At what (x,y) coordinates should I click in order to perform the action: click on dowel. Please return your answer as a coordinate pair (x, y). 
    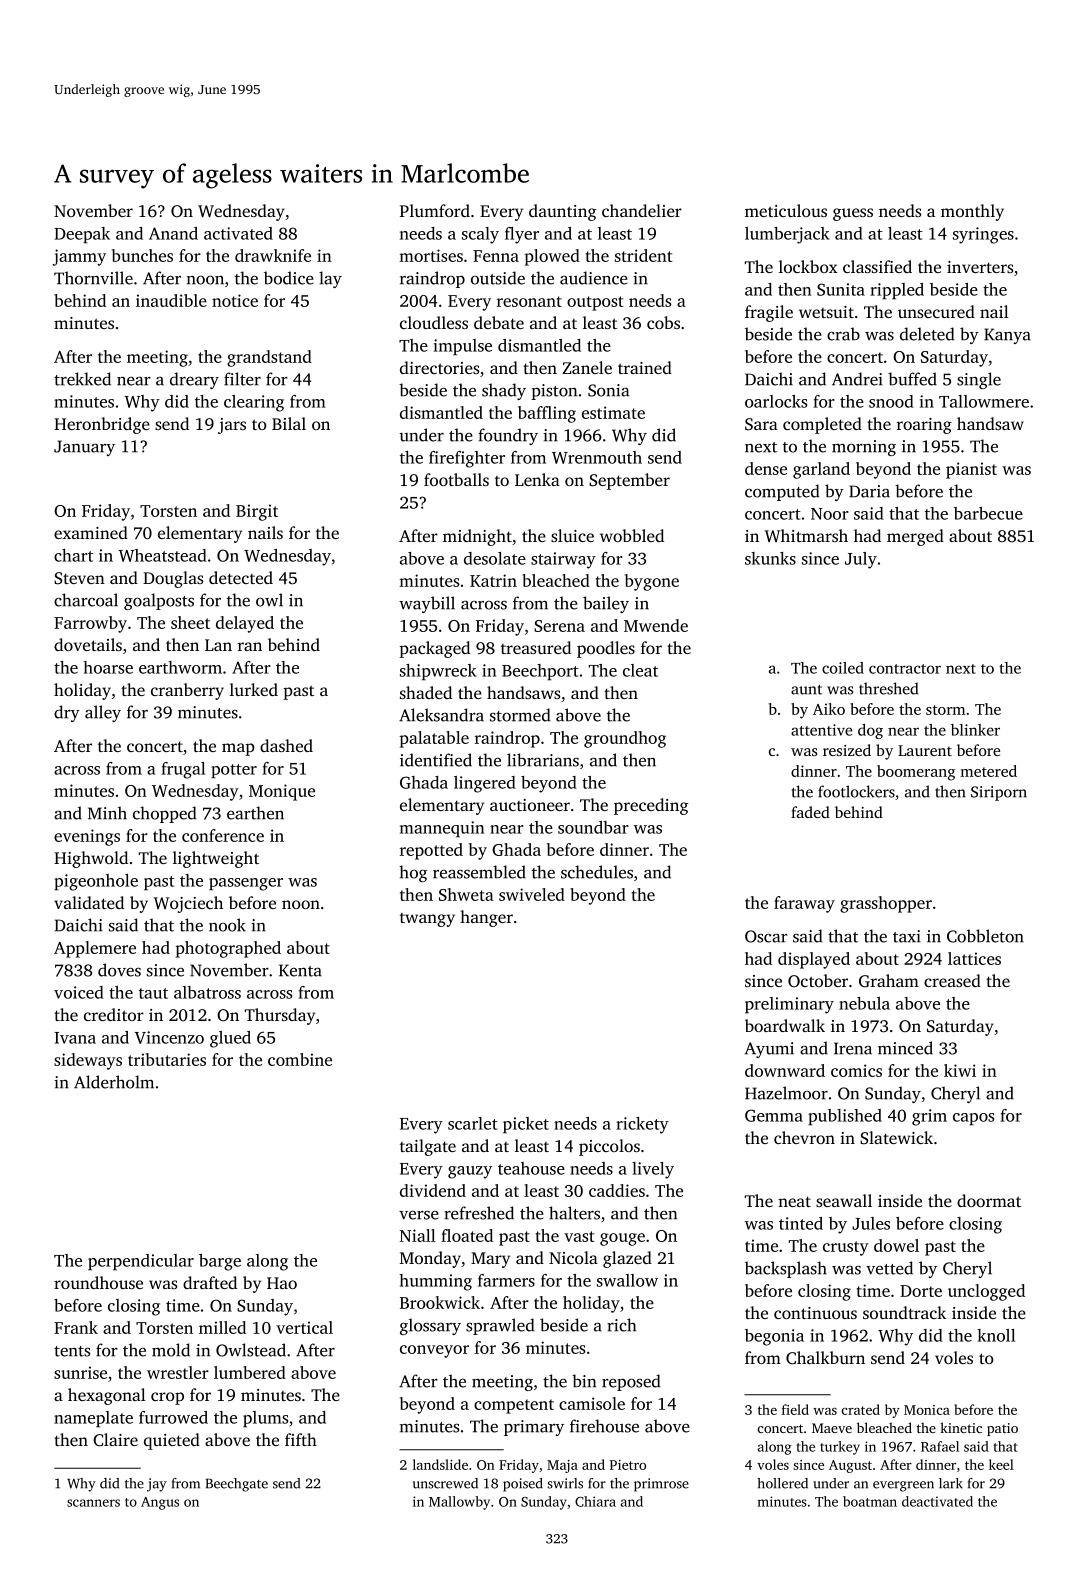
    Looking at the image, I should click on (896, 1245).
